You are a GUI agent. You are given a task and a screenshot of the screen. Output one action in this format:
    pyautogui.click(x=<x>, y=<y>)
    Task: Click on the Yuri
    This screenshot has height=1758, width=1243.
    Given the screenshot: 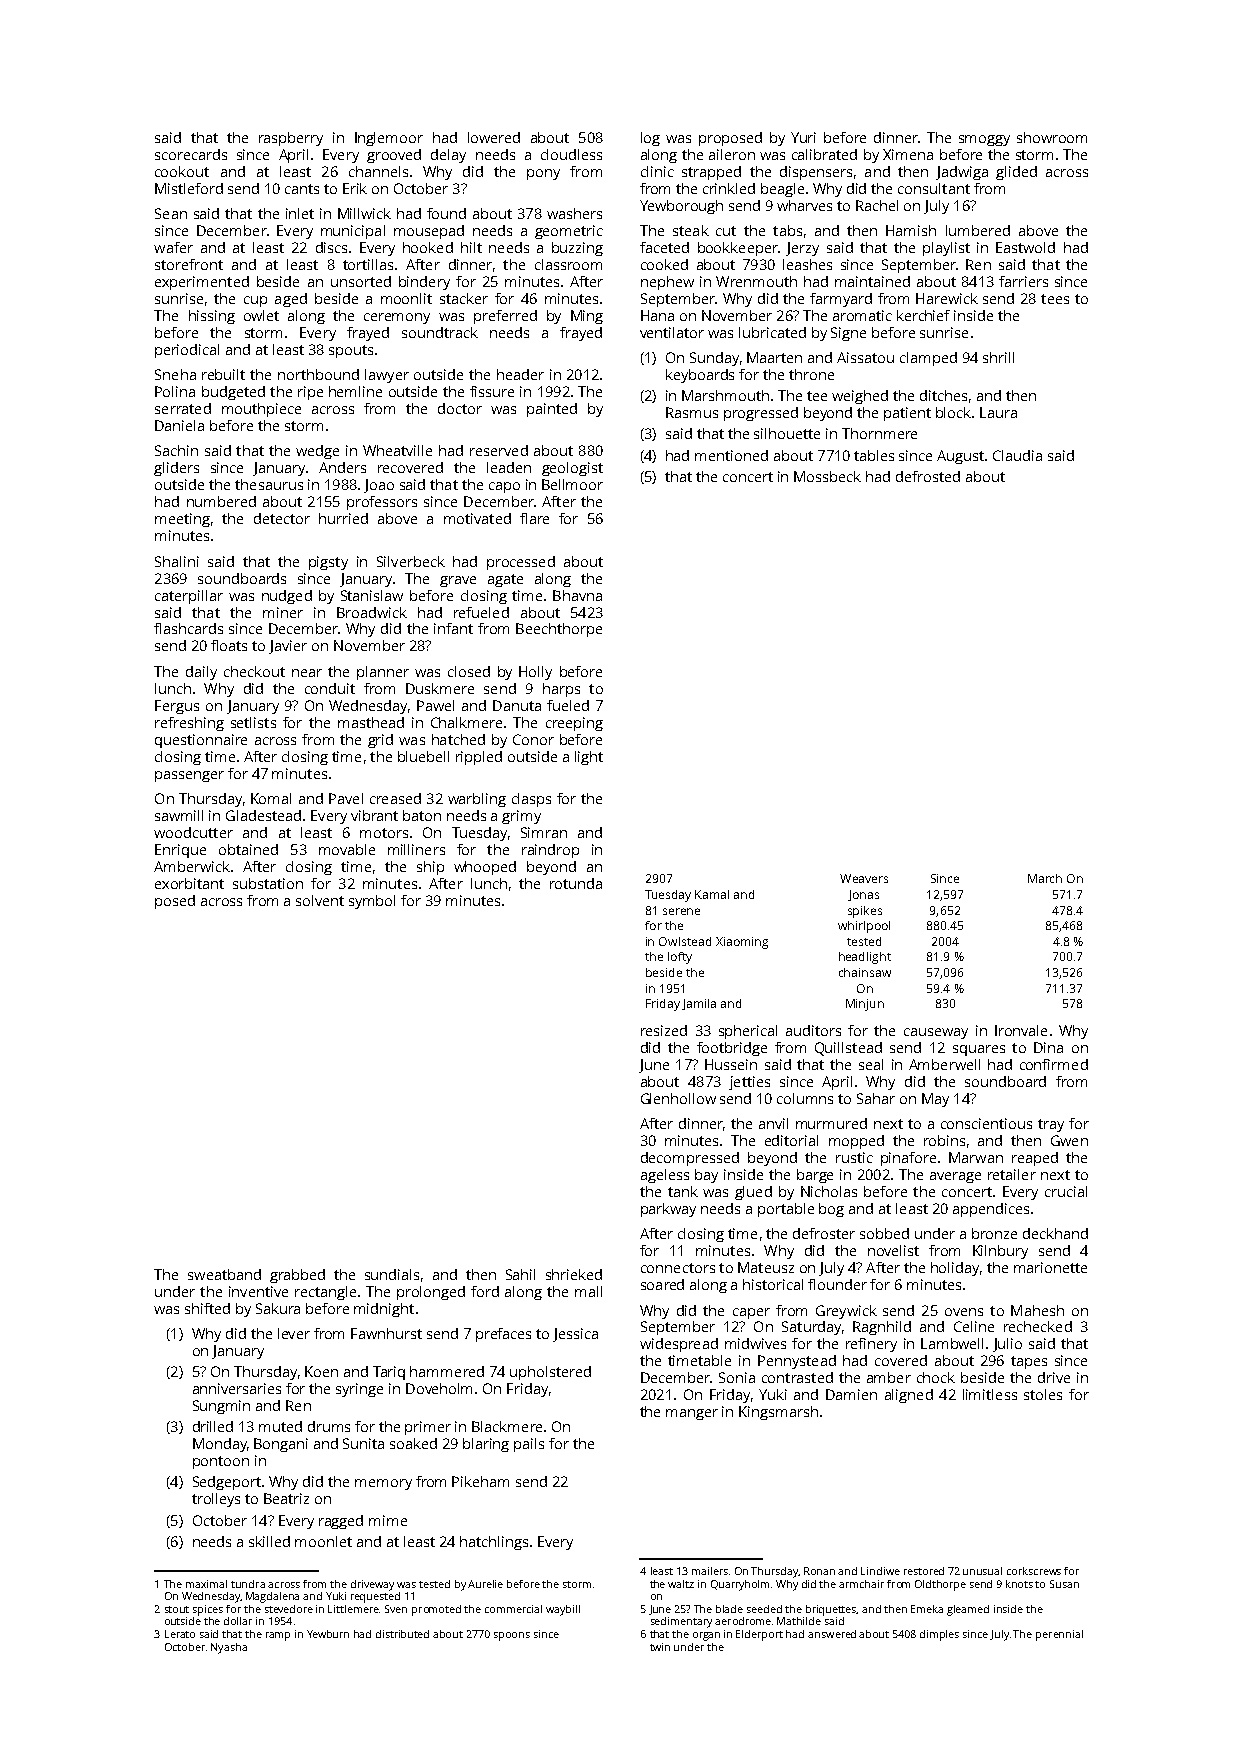 What is the action you would take?
    pyautogui.click(x=803, y=137)
